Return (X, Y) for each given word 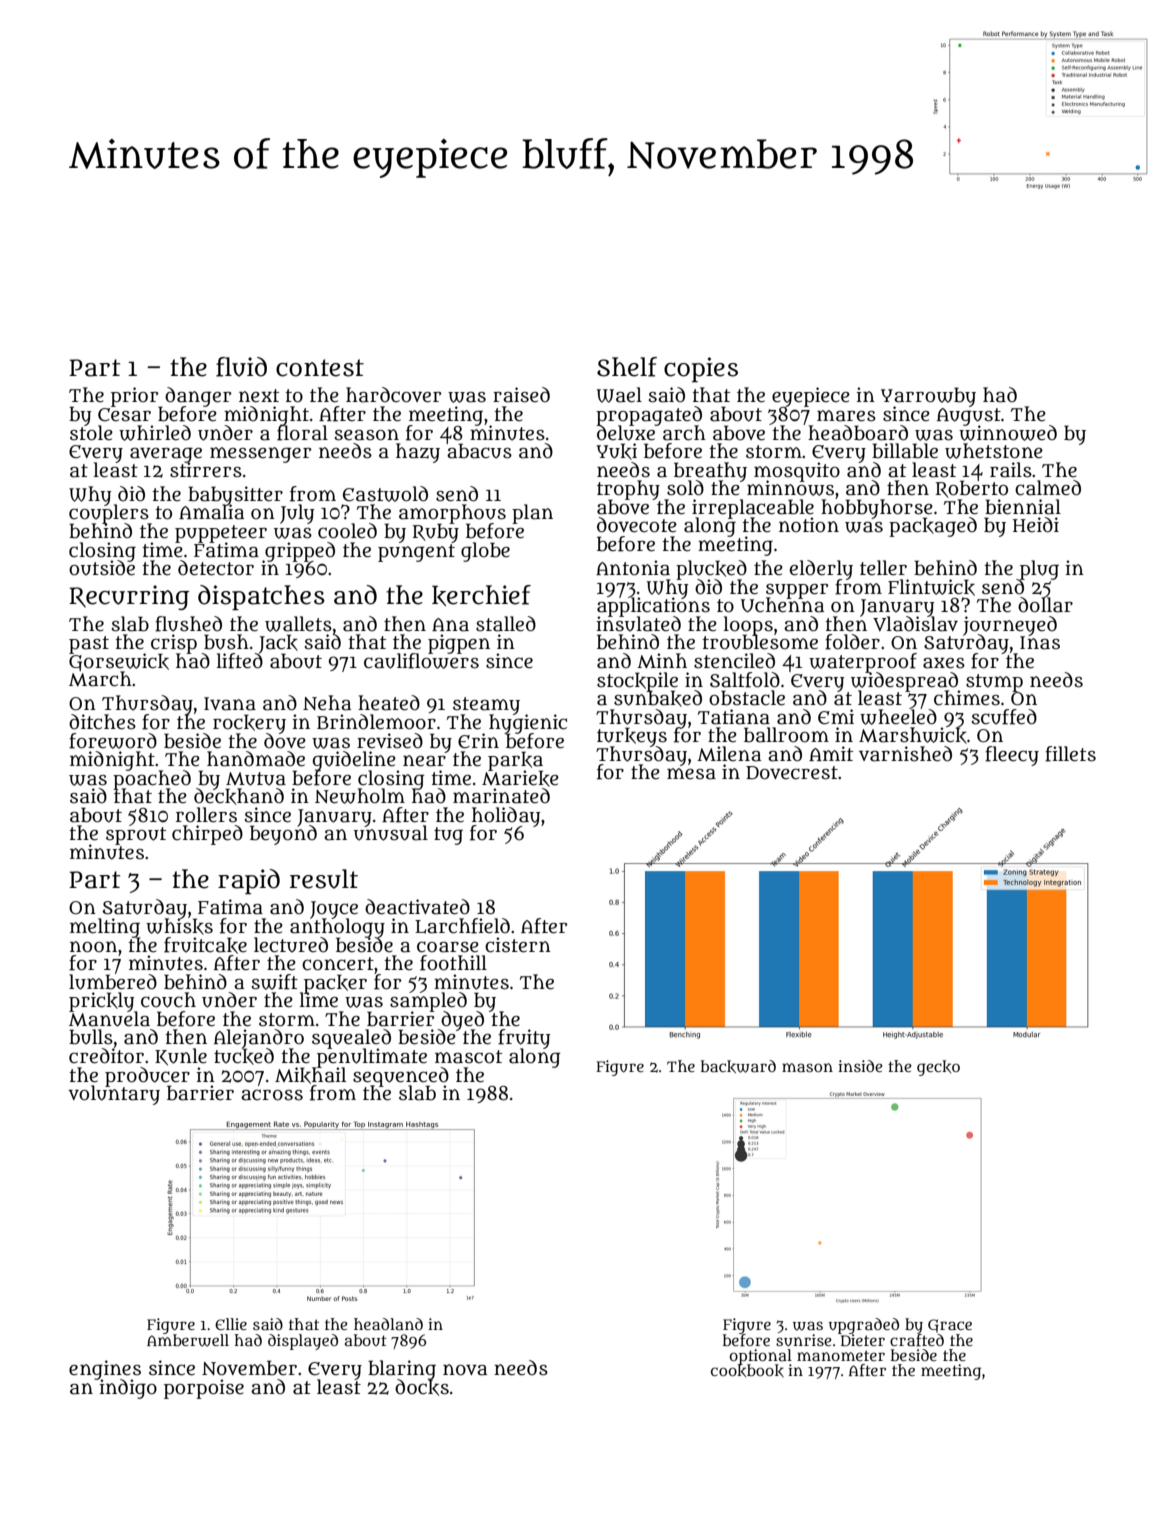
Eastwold (385, 494)
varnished (905, 754)
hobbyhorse (877, 508)
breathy (710, 471)
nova (465, 1370)
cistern (518, 945)
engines (105, 1370)
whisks (179, 927)
